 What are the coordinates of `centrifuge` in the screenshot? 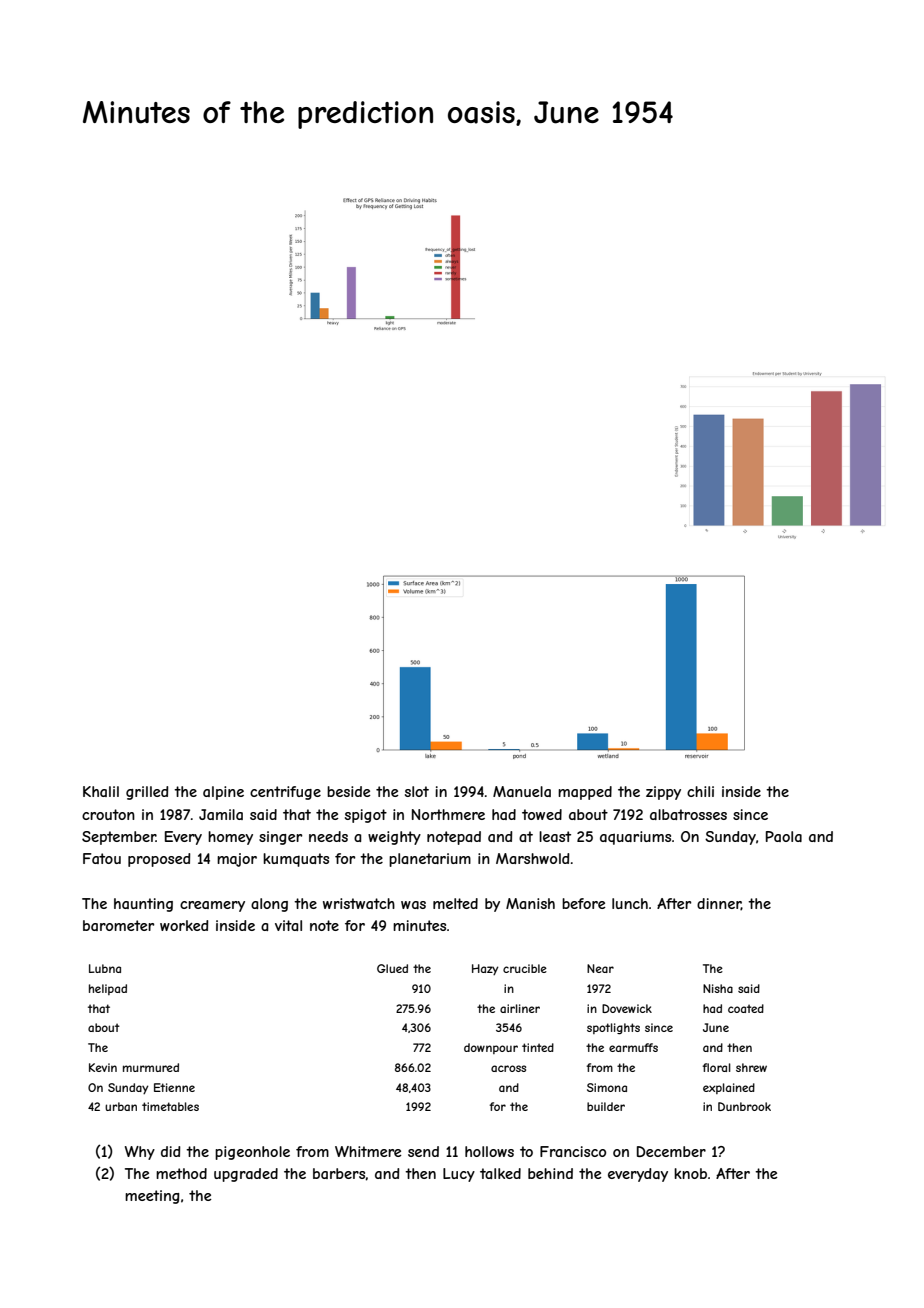 It's located at (285, 793).
